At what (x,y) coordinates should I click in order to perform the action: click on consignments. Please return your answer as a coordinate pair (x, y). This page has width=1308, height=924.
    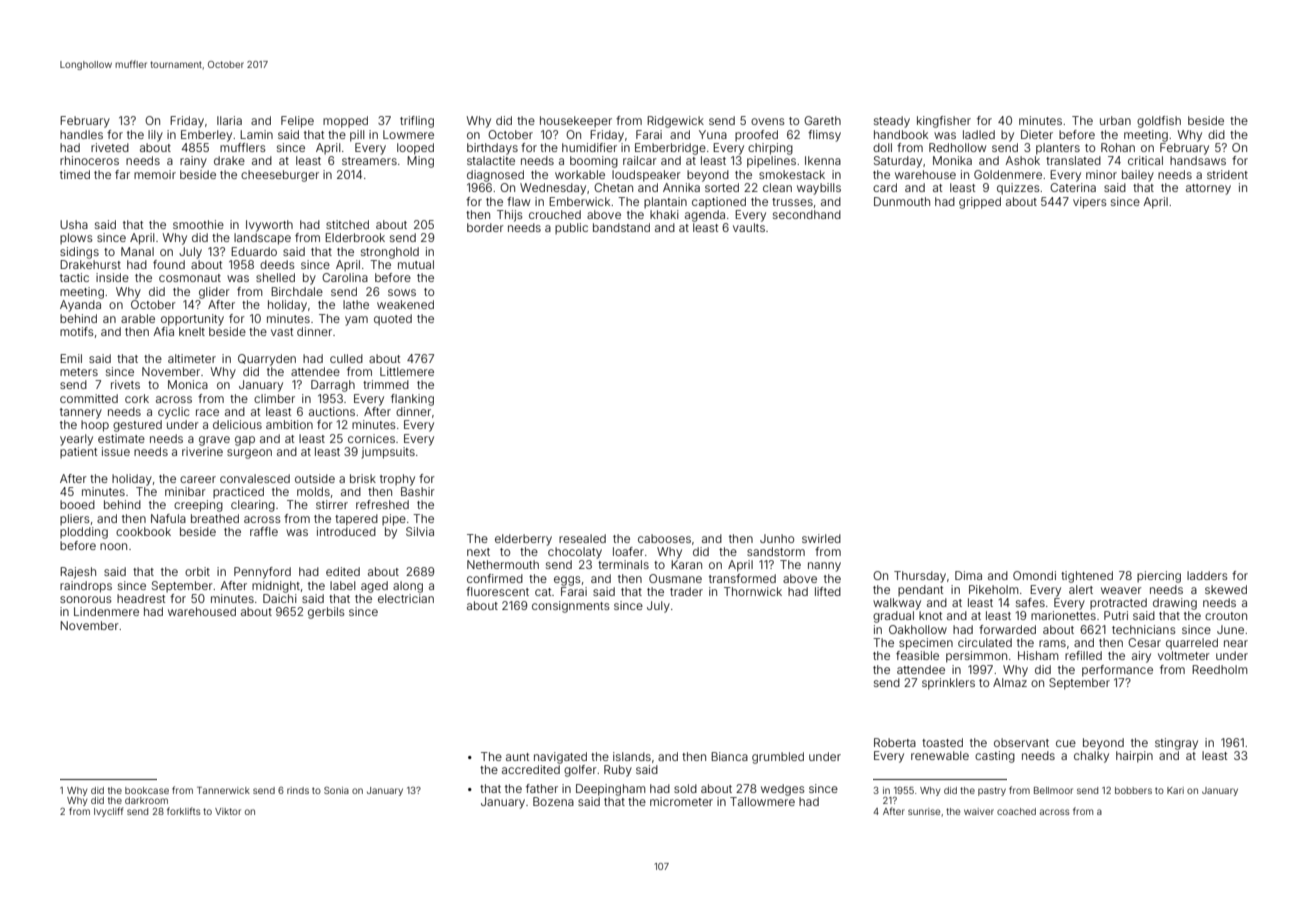
    Looking at the image, I should click on (571, 607).
